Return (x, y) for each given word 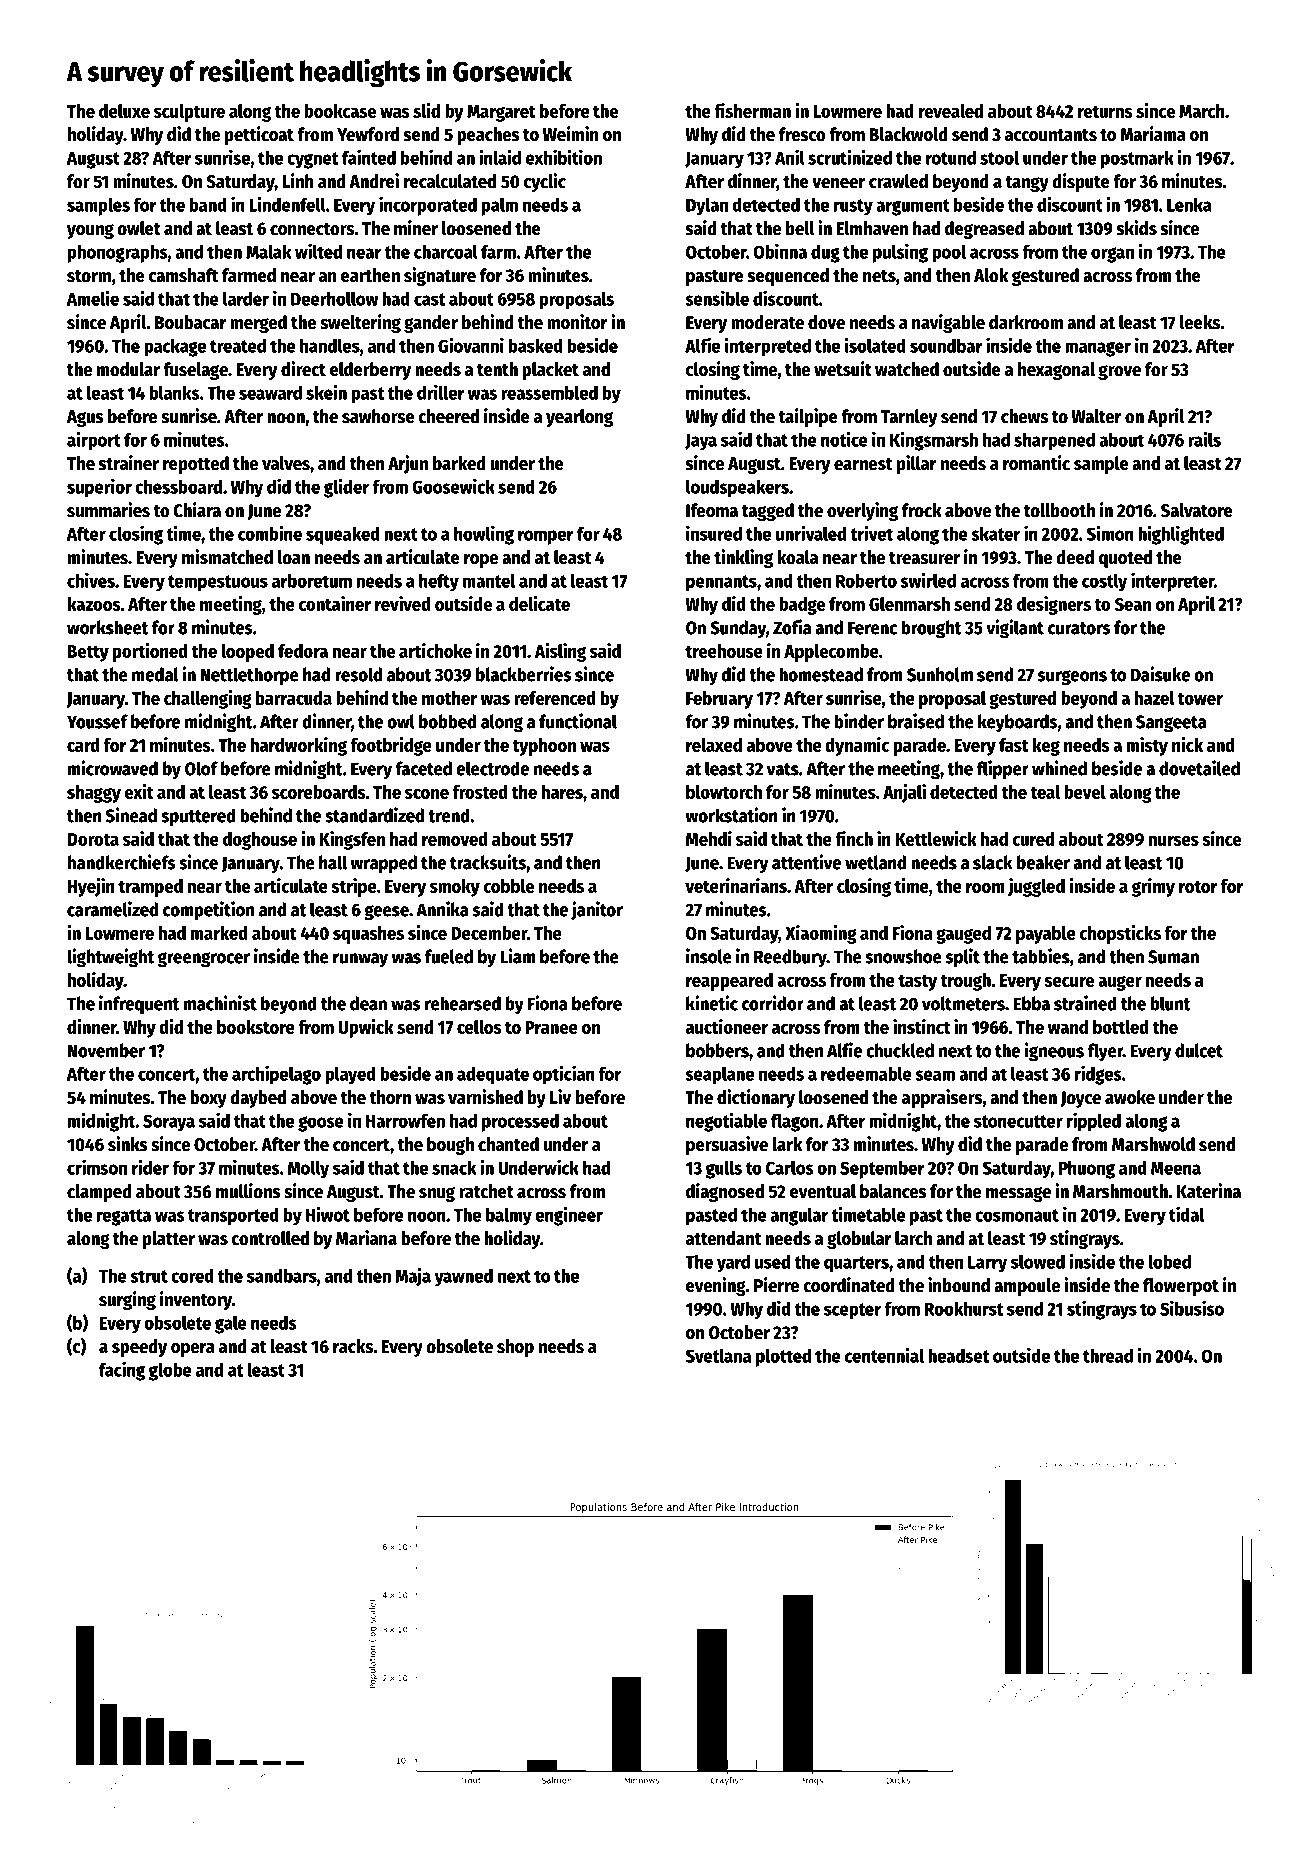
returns (1105, 112)
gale (231, 1325)
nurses (1174, 840)
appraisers (942, 1098)
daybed (258, 1099)
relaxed (714, 745)
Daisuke (1160, 674)
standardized (374, 815)
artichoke (435, 650)
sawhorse (378, 416)
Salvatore (1197, 510)
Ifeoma (712, 510)
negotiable (726, 1122)
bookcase (340, 111)
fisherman (752, 110)
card (83, 745)
